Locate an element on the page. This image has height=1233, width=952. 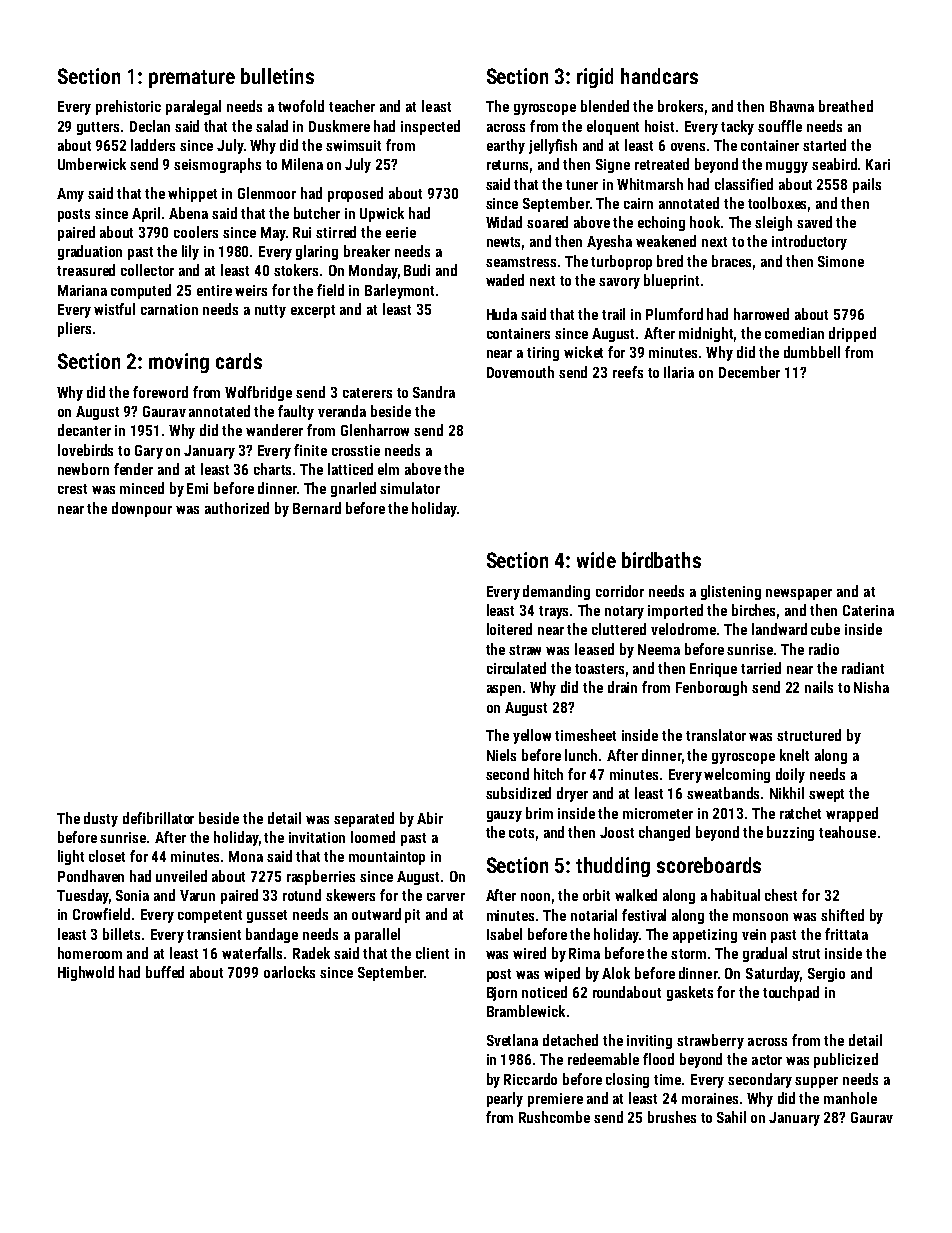
breathed is located at coordinates (846, 106).
